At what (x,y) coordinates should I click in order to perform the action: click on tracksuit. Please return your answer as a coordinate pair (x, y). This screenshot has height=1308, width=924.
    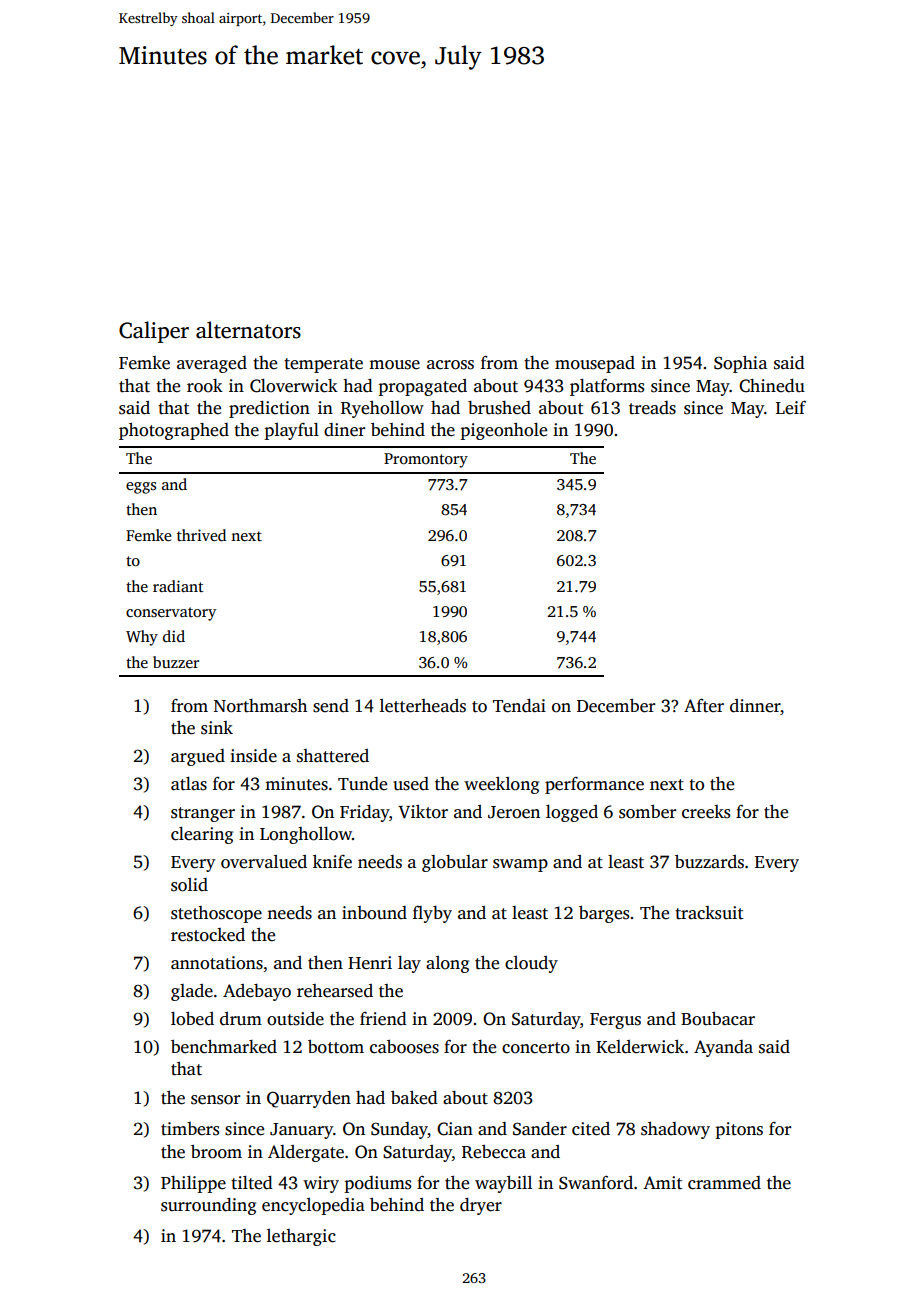
    Looking at the image, I should click on (709, 913).
